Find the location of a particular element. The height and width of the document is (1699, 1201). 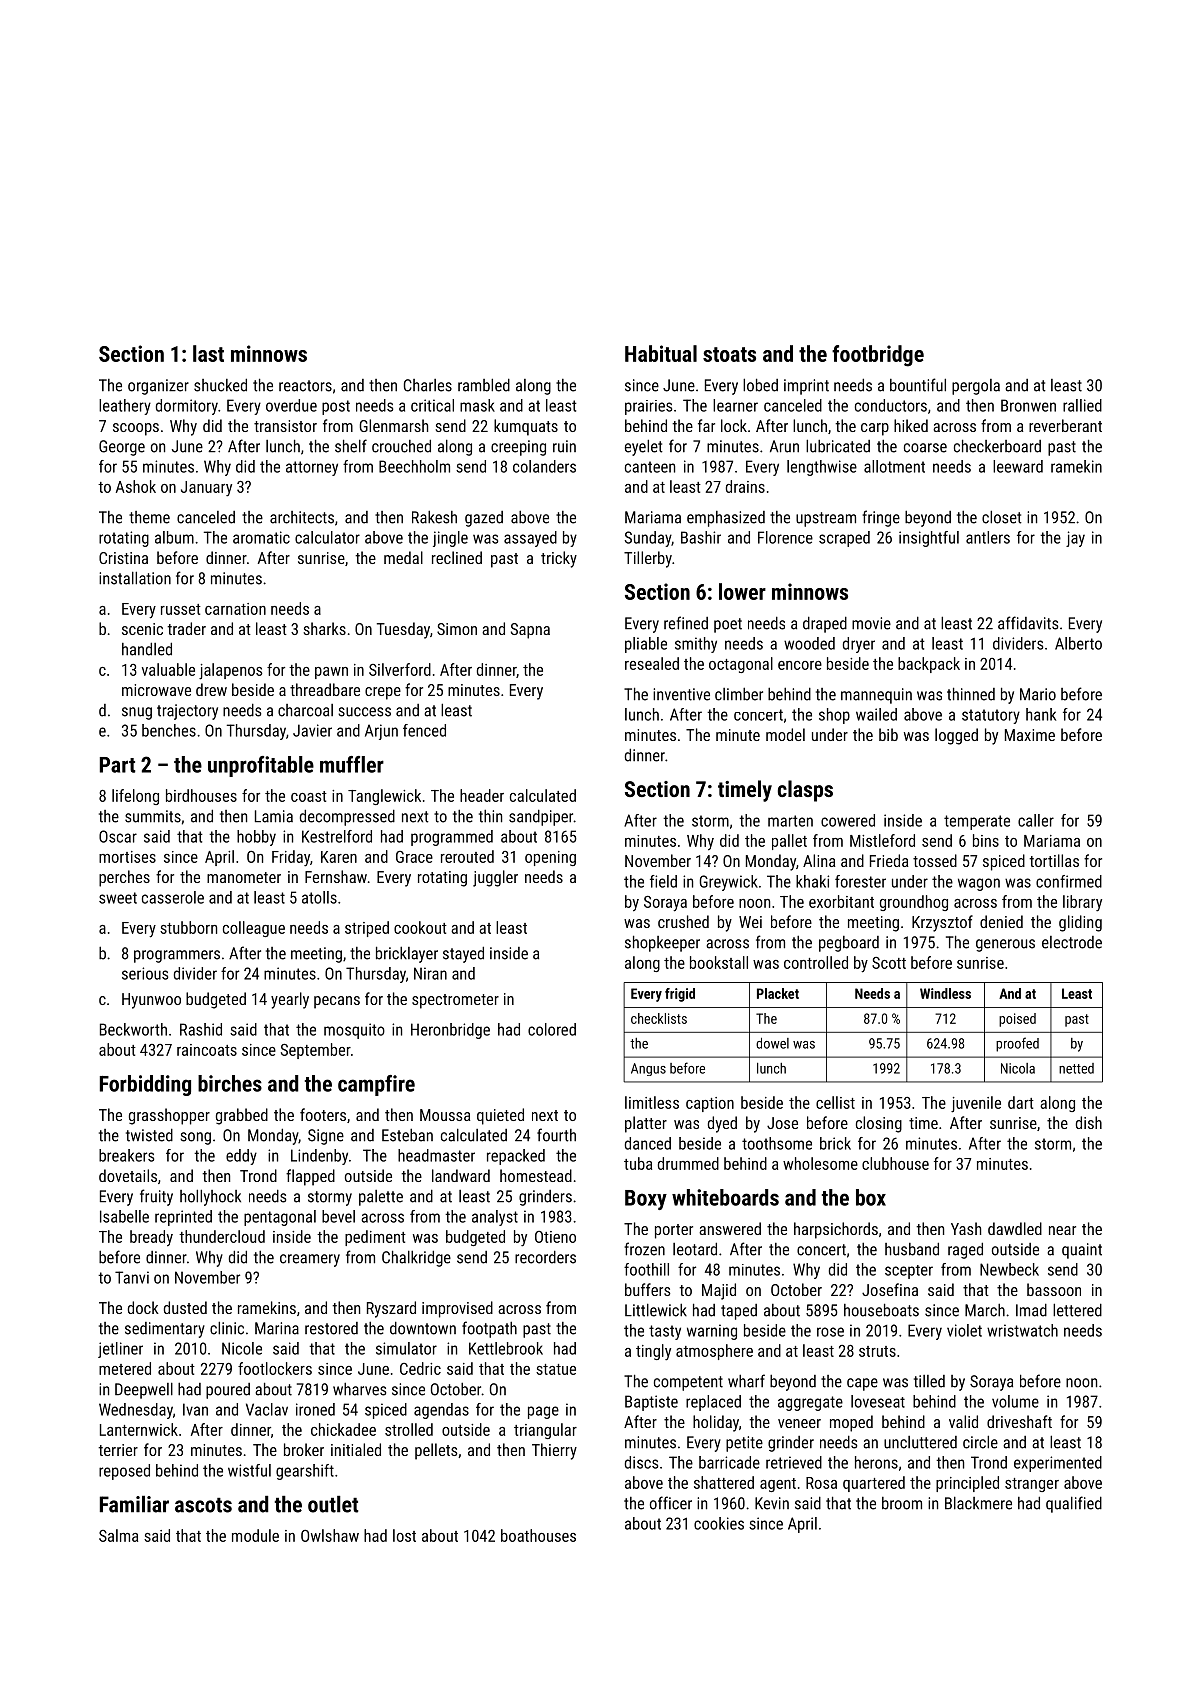

harpsichords is located at coordinates (836, 1230).
